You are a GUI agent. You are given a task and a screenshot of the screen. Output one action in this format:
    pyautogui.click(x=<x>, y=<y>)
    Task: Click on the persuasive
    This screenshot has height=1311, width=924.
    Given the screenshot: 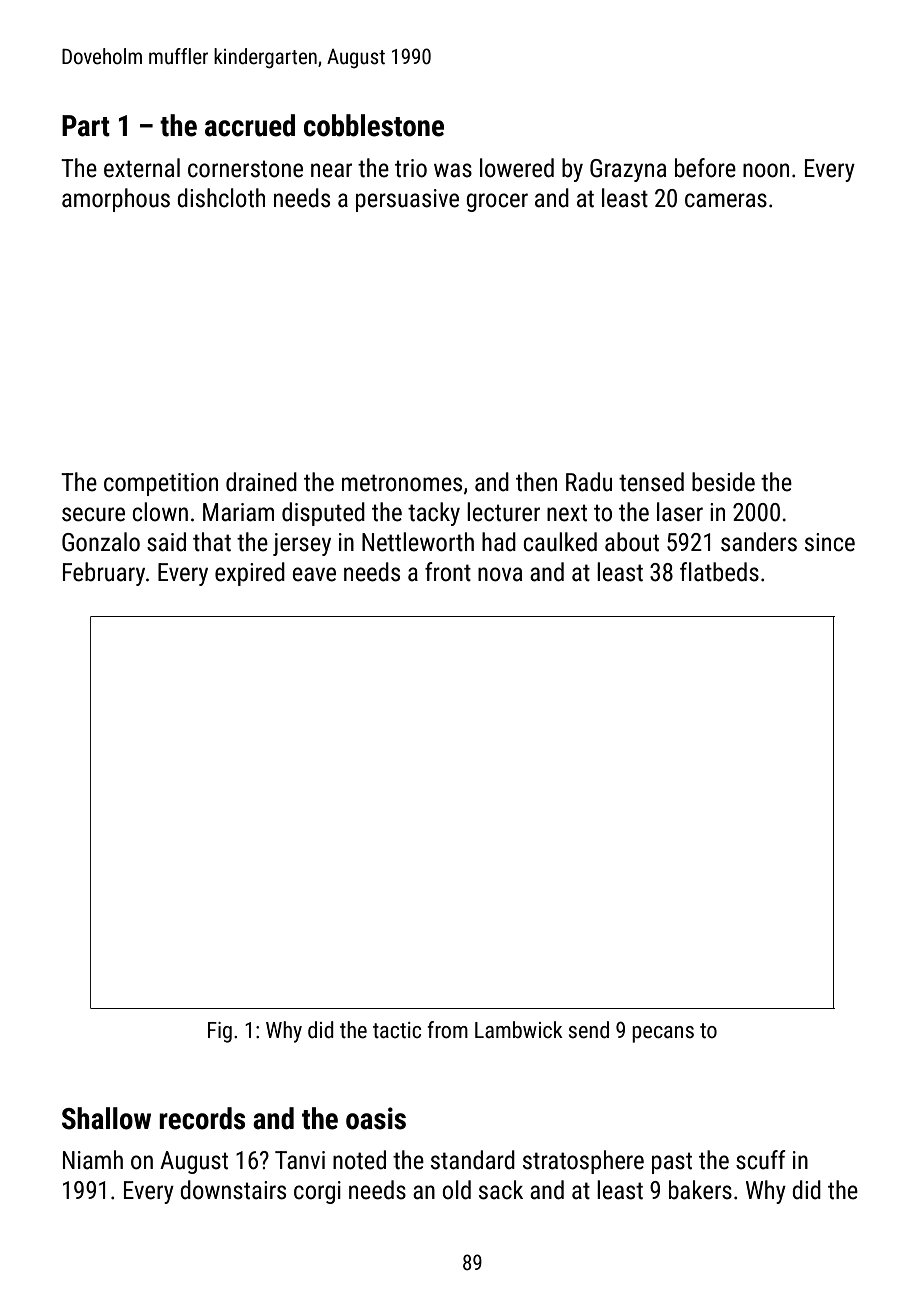 What is the action you would take?
    pyautogui.click(x=407, y=200)
